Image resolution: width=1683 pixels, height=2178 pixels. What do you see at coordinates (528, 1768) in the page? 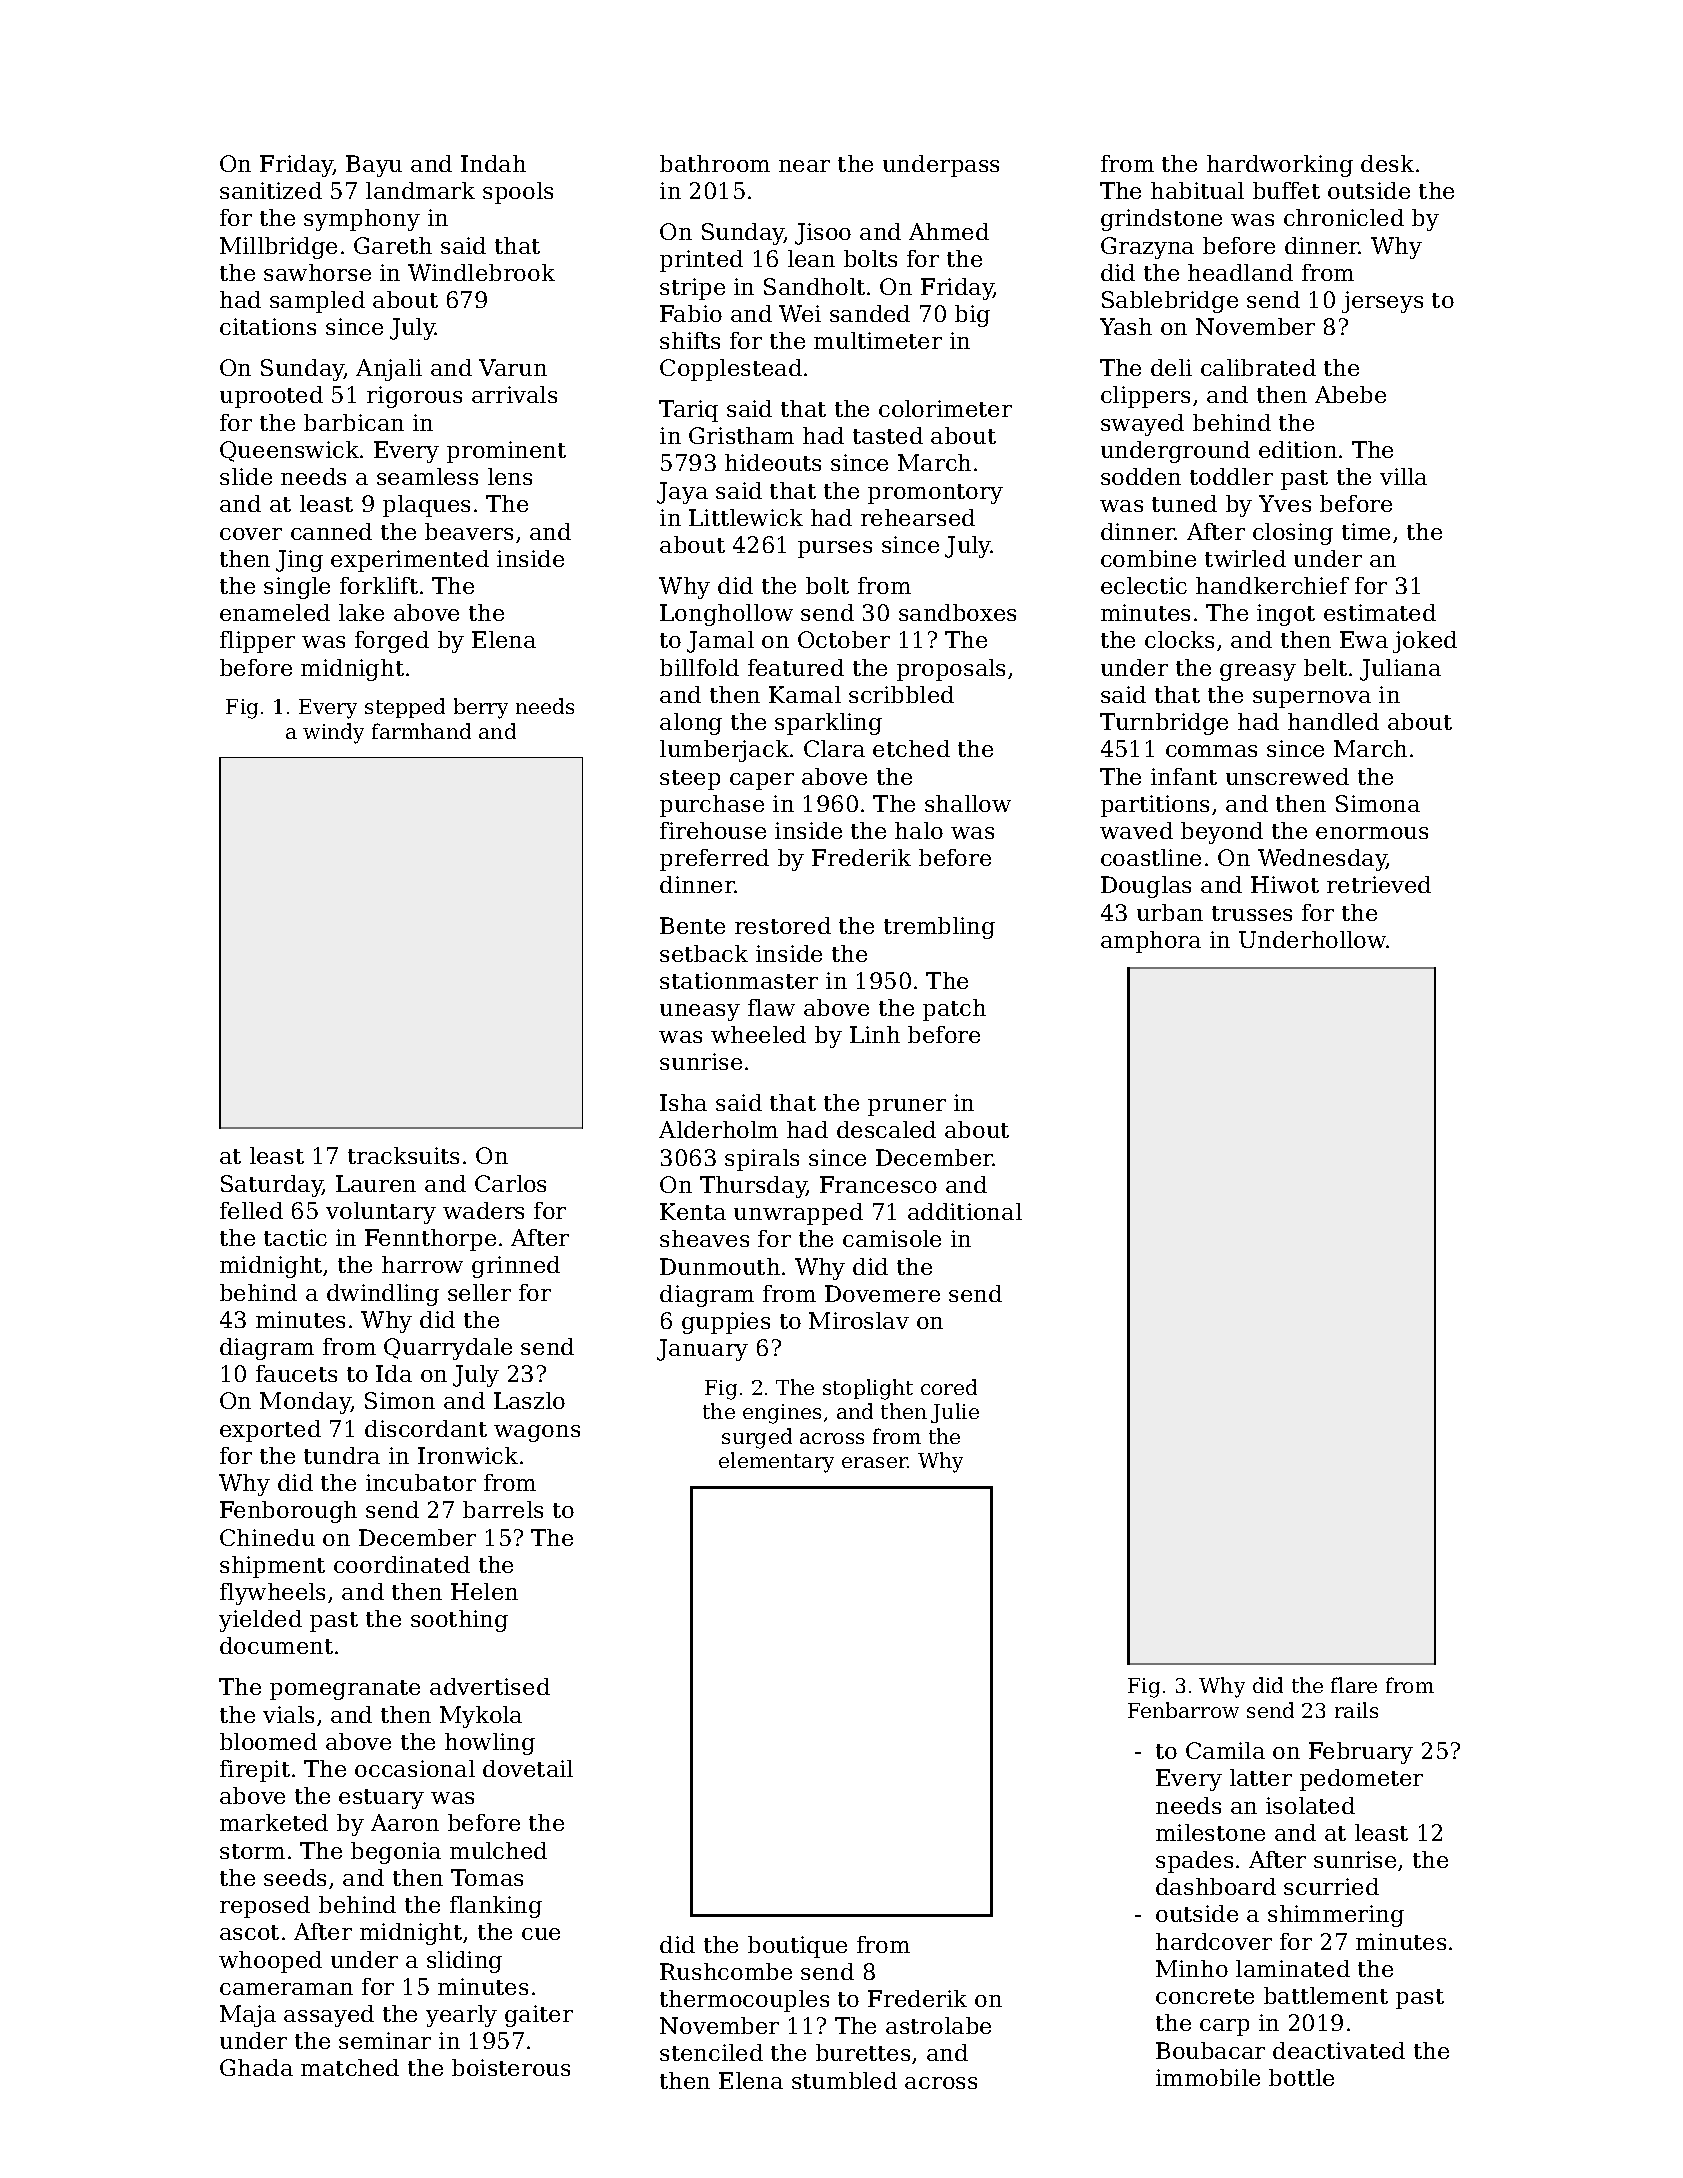
I see `dovetail` at bounding box center [528, 1768].
